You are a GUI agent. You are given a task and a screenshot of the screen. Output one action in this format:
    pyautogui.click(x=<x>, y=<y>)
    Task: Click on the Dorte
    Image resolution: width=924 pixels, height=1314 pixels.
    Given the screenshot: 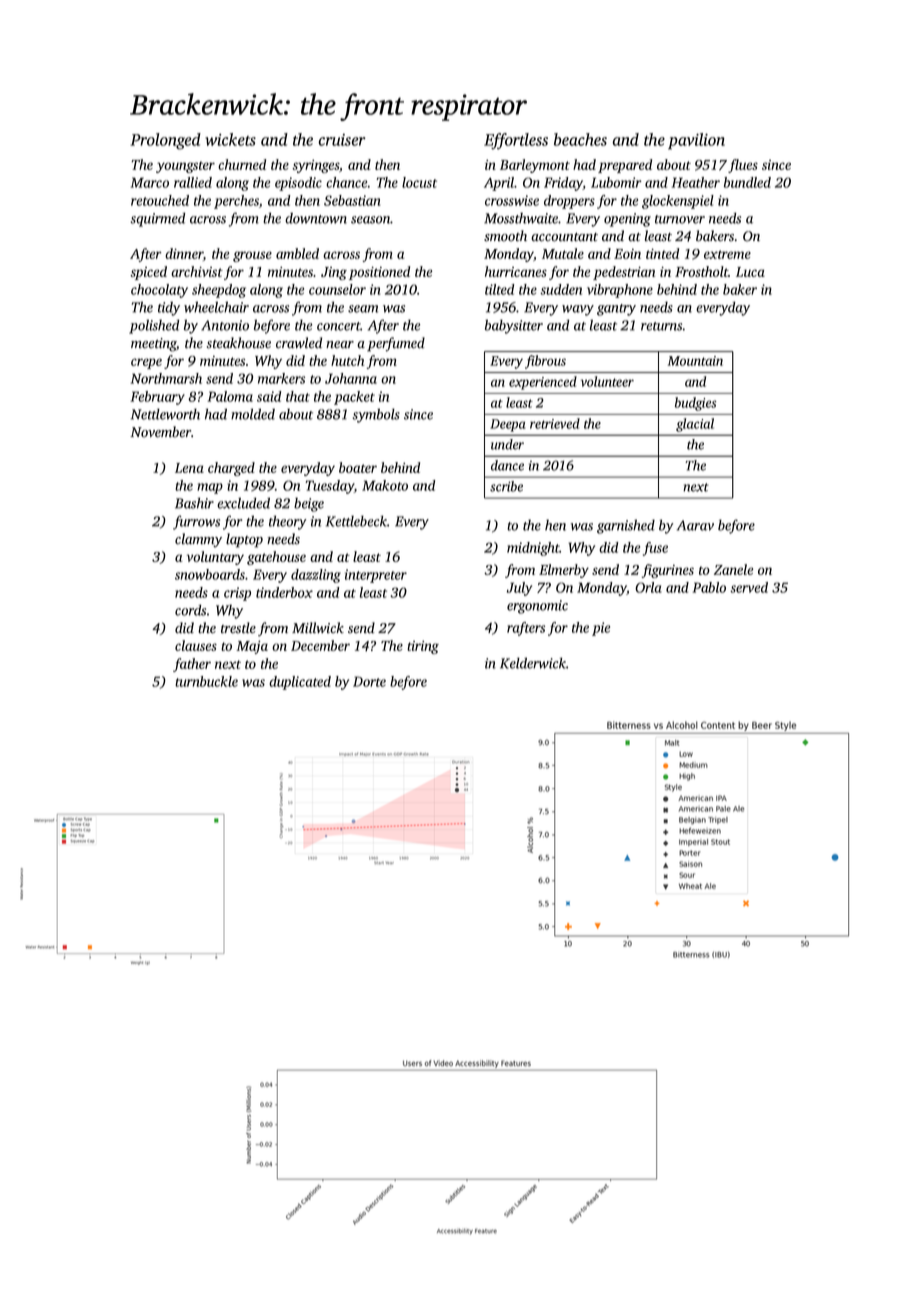 What is the action you would take?
    pyautogui.click(x=369, y=681)
